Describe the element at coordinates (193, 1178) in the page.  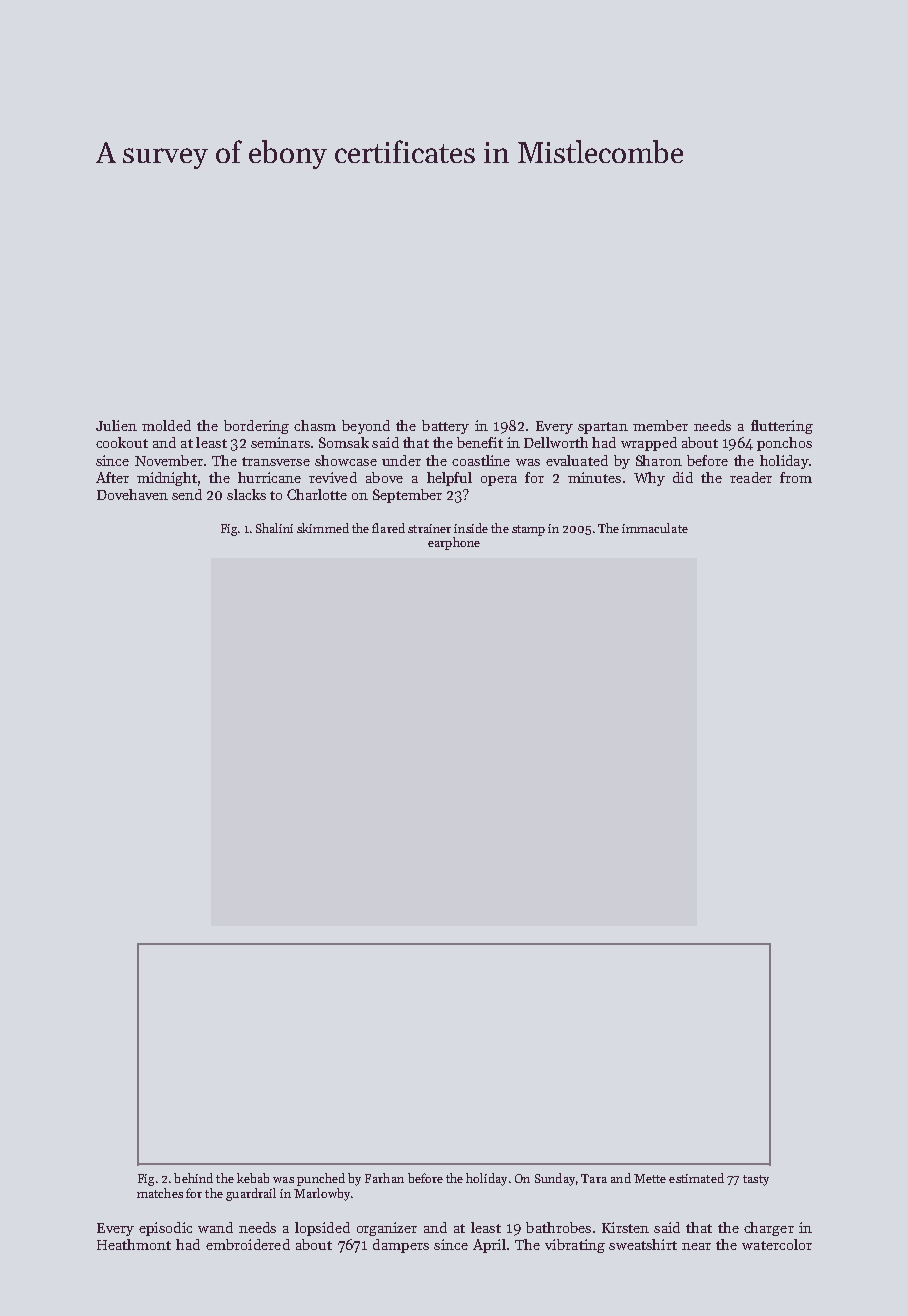
I see `behind` at that location.
